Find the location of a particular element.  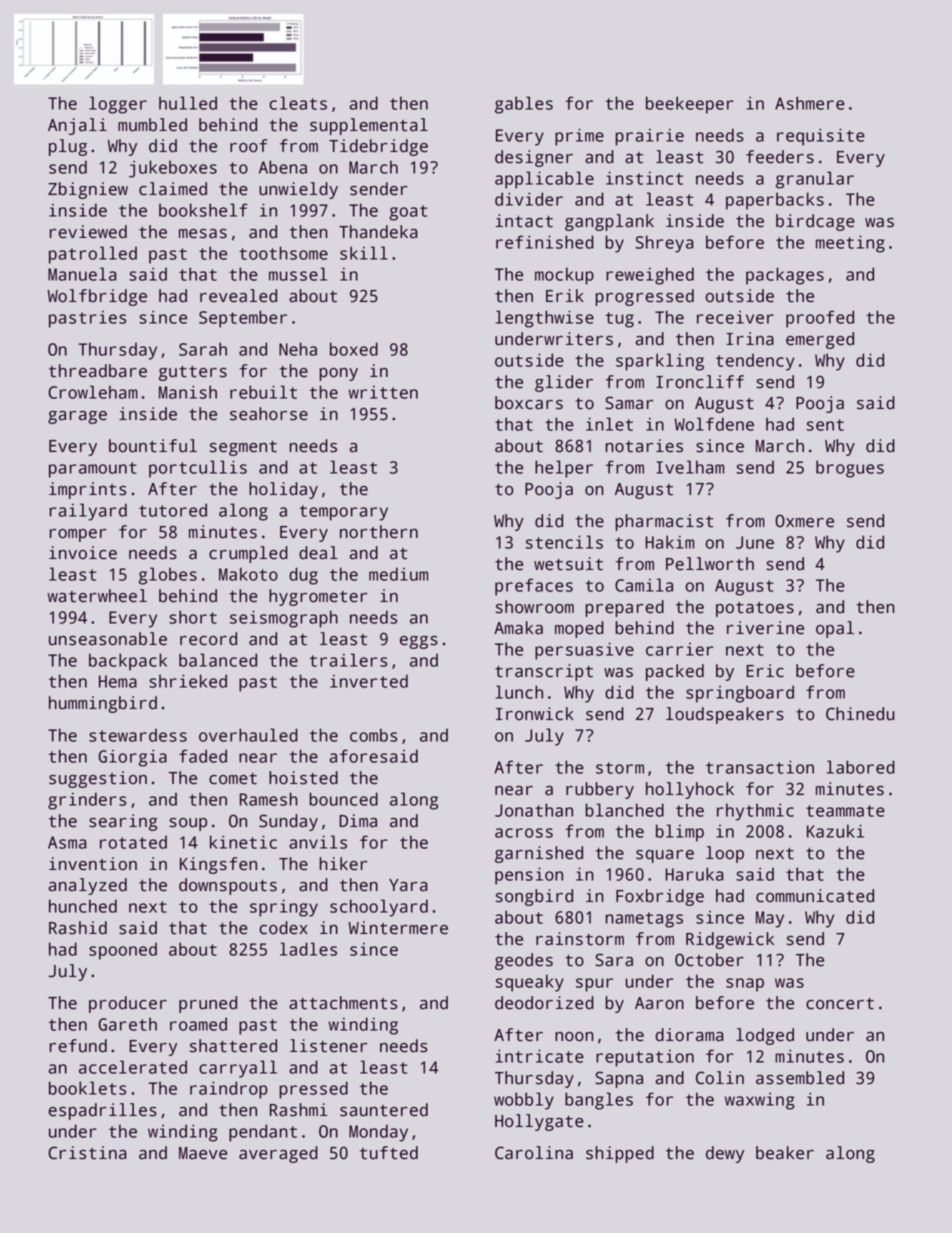

portcullis is located at coordinates (198, 469).
